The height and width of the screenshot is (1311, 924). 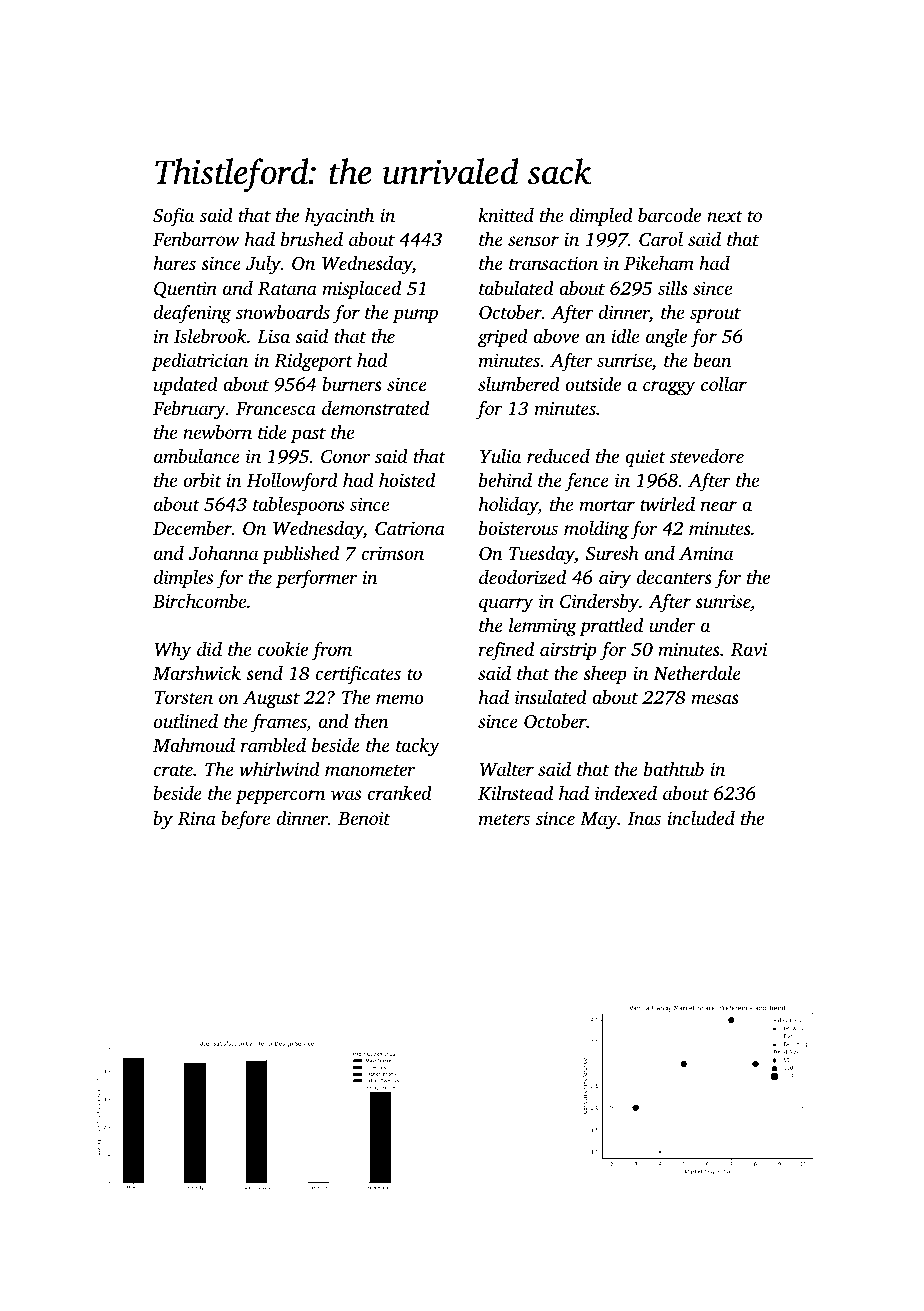 I want to click on quiet, so click(x=645, y=458).
